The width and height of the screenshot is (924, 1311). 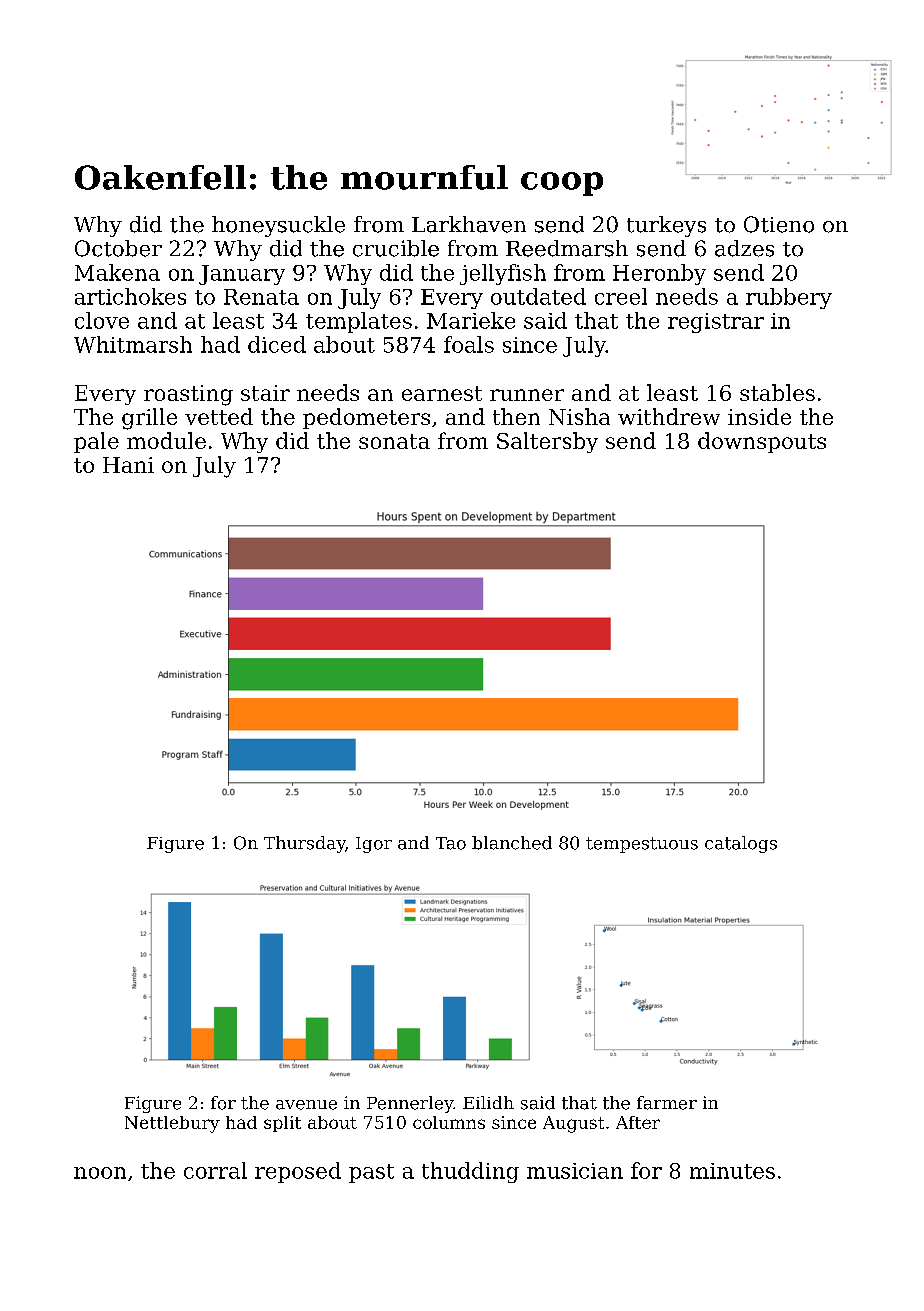 I want to click on turkeys, so click(x=666, y=226).
